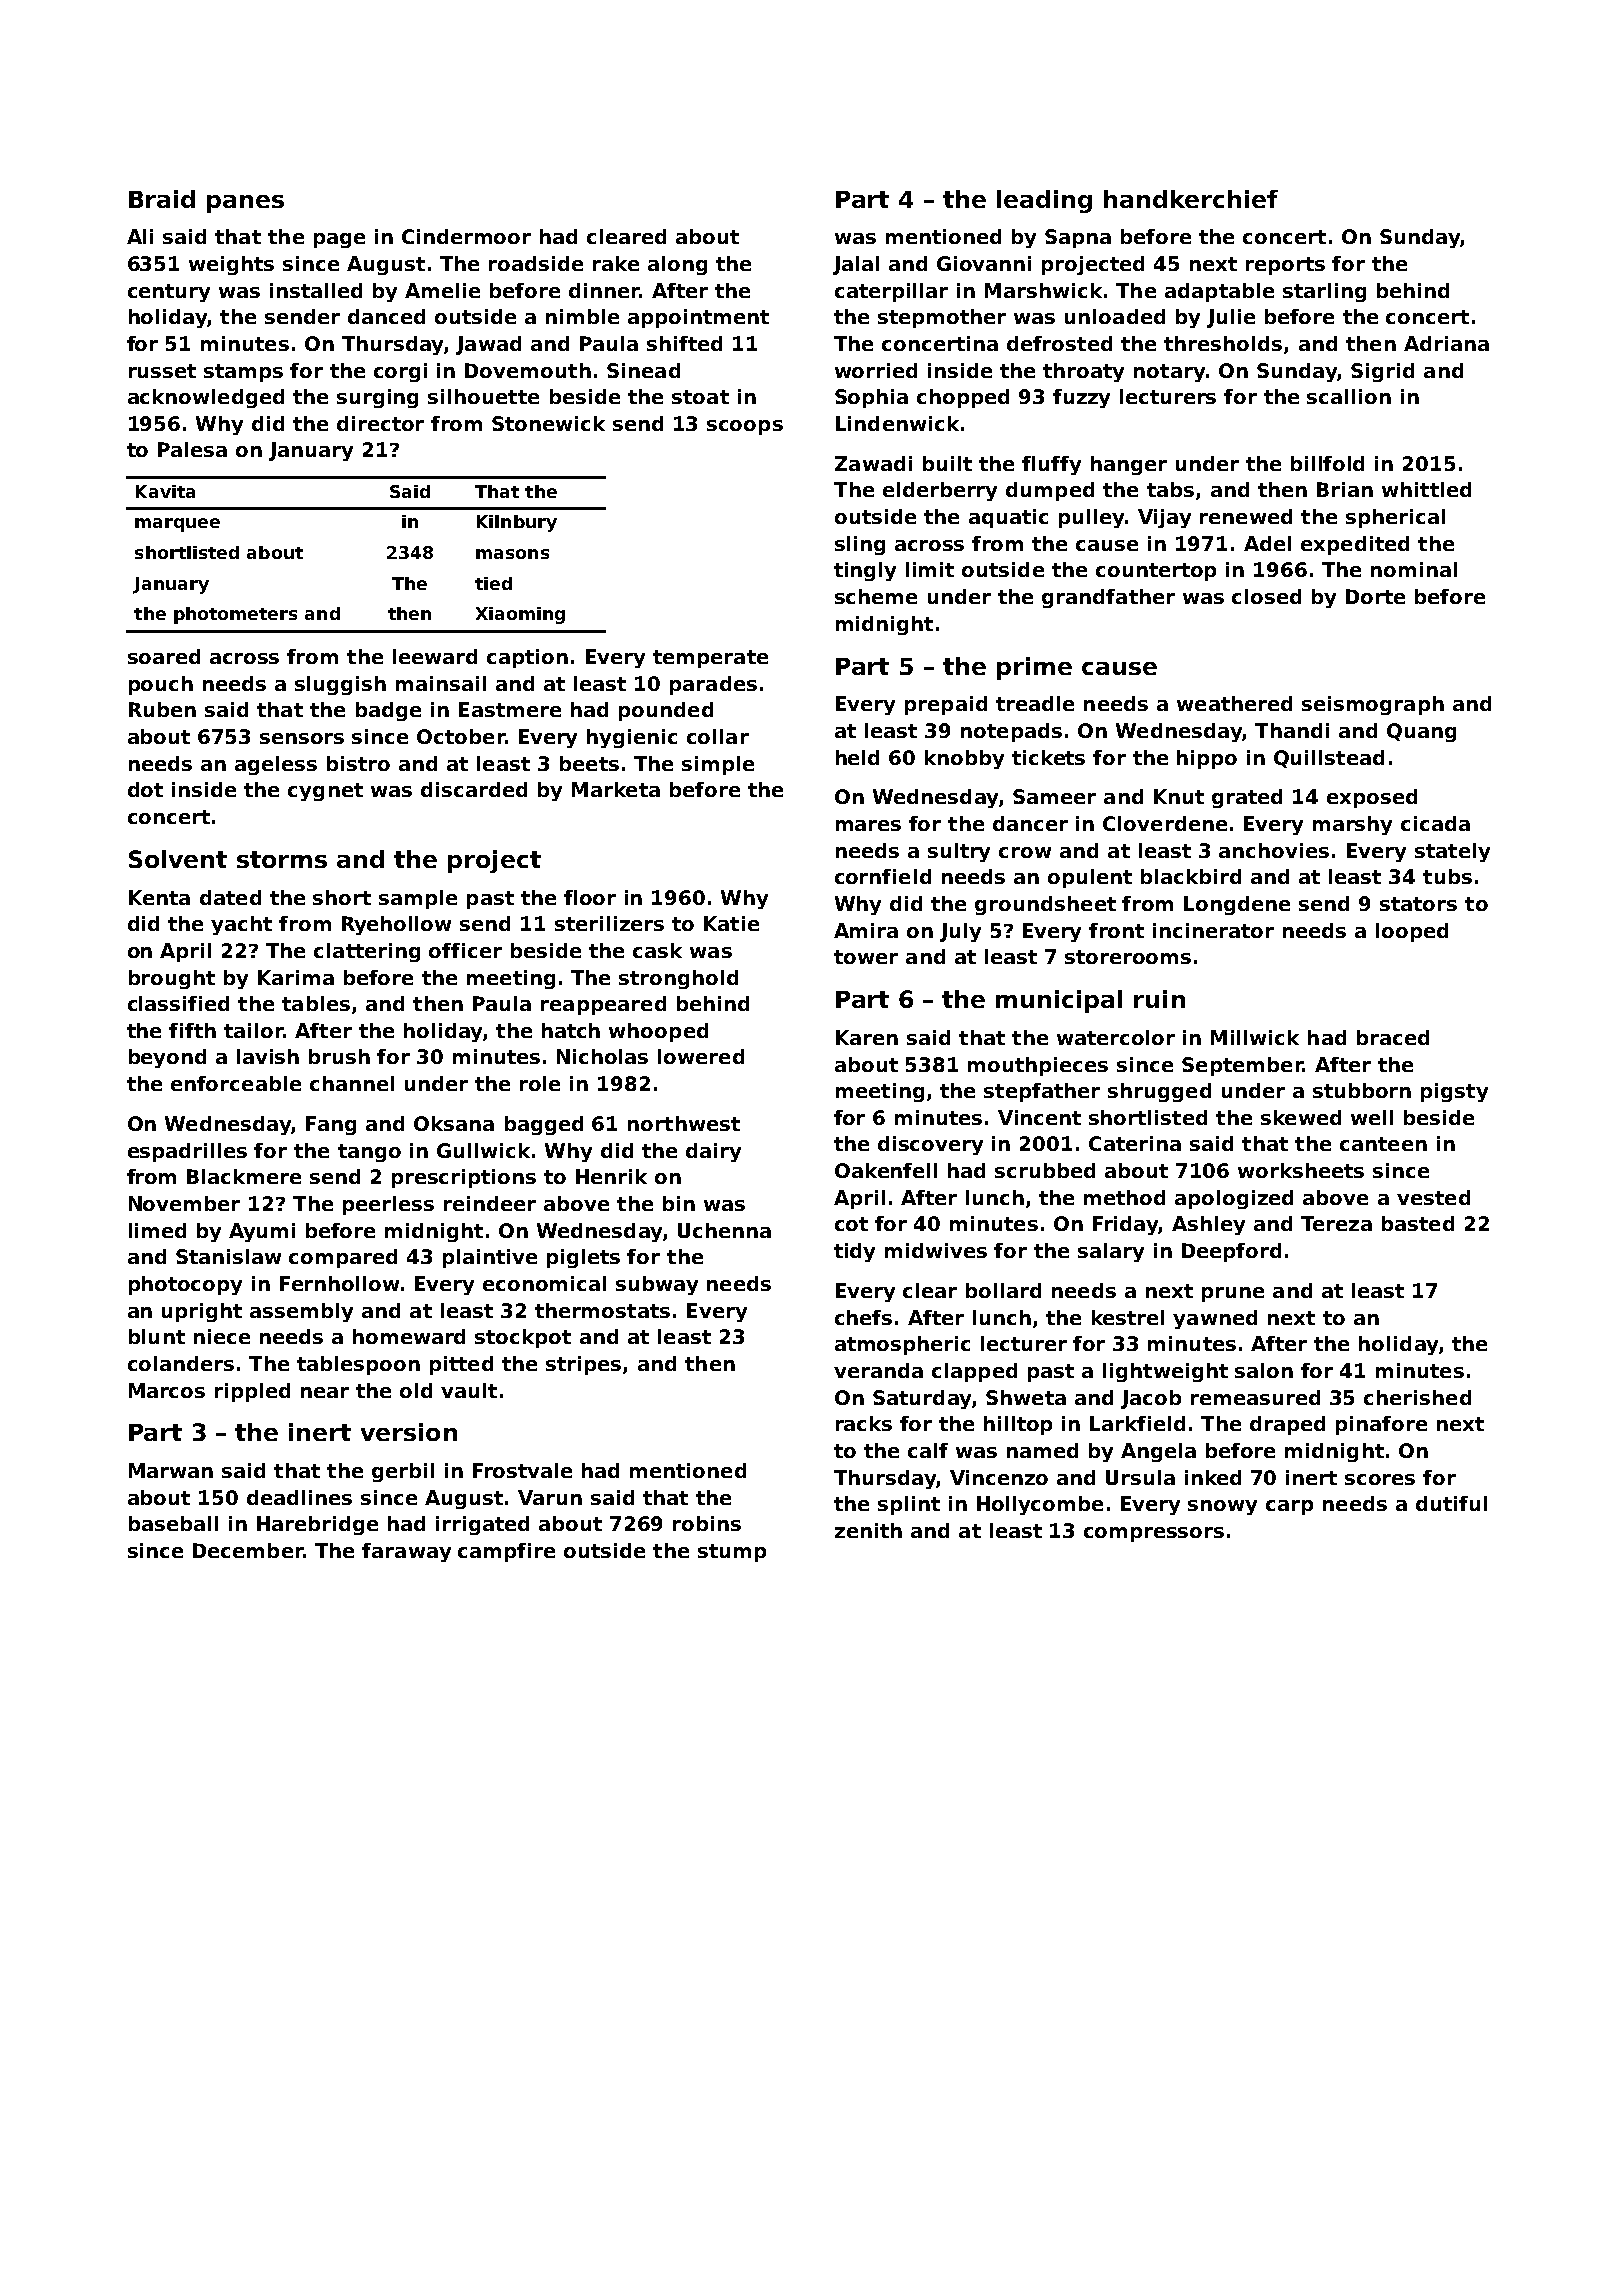  Describe the element at coordinates (162, 199) in the screenshot. I see `Braid` at that location.
